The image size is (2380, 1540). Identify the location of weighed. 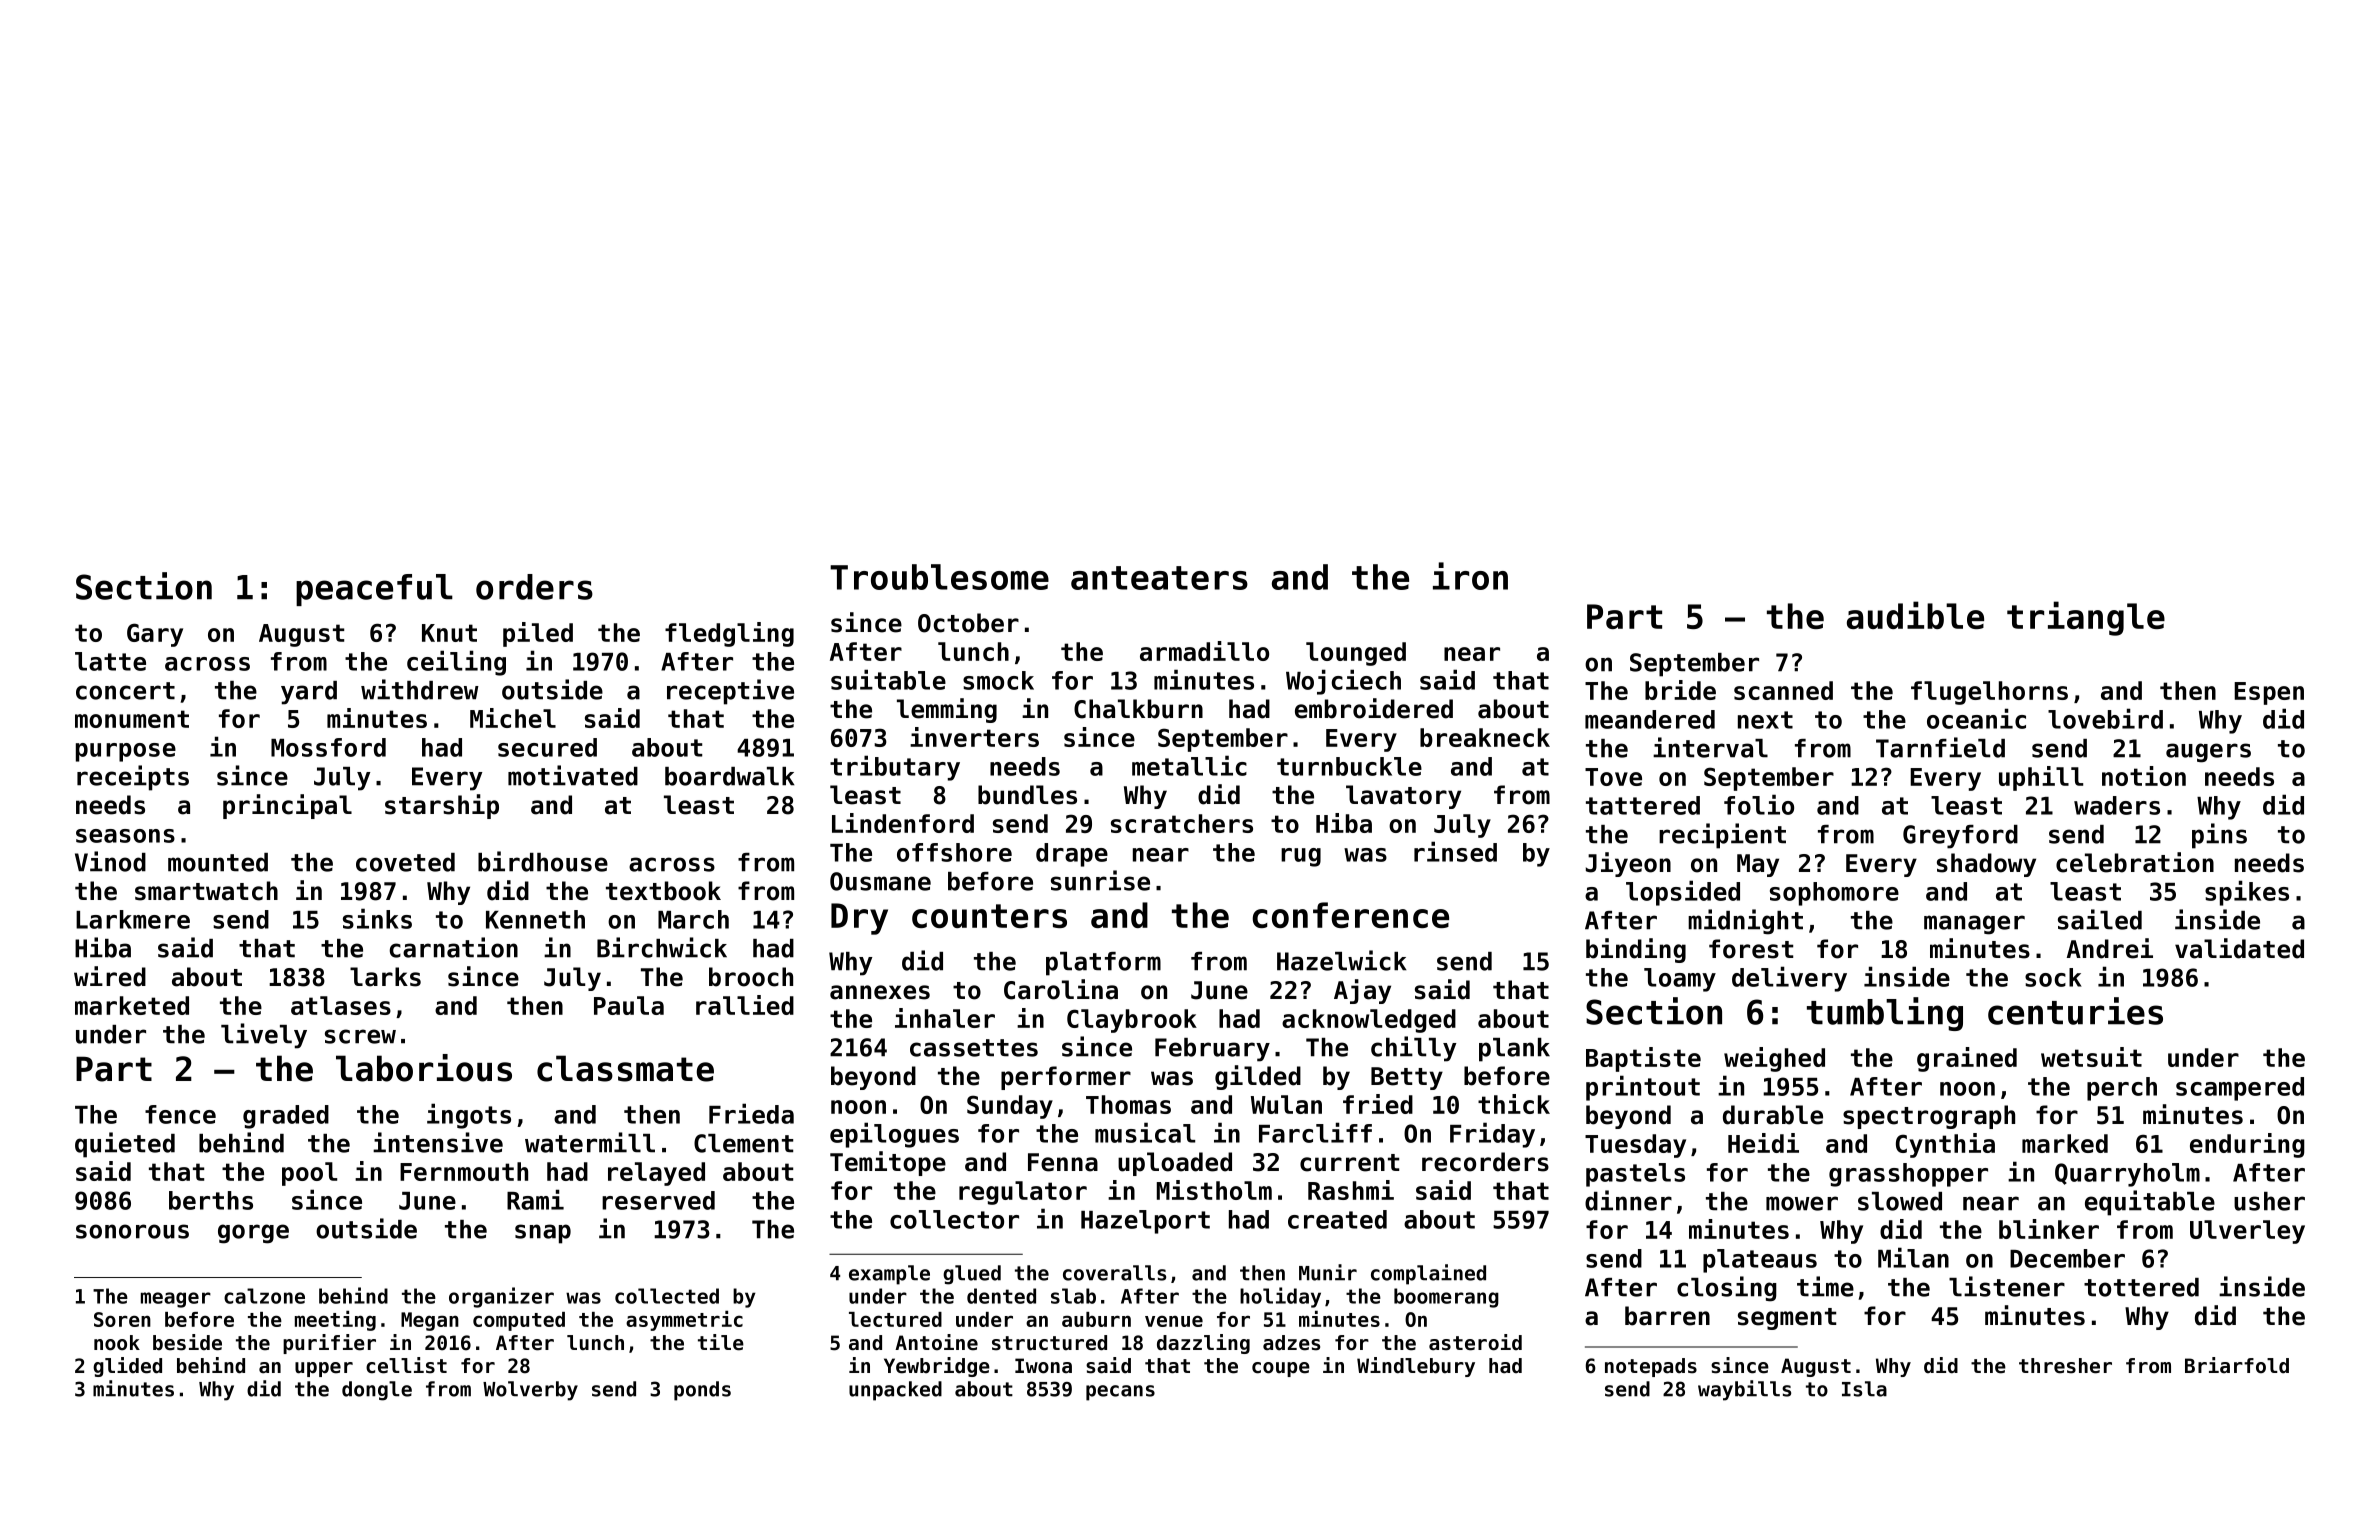
(1774, 1059).
